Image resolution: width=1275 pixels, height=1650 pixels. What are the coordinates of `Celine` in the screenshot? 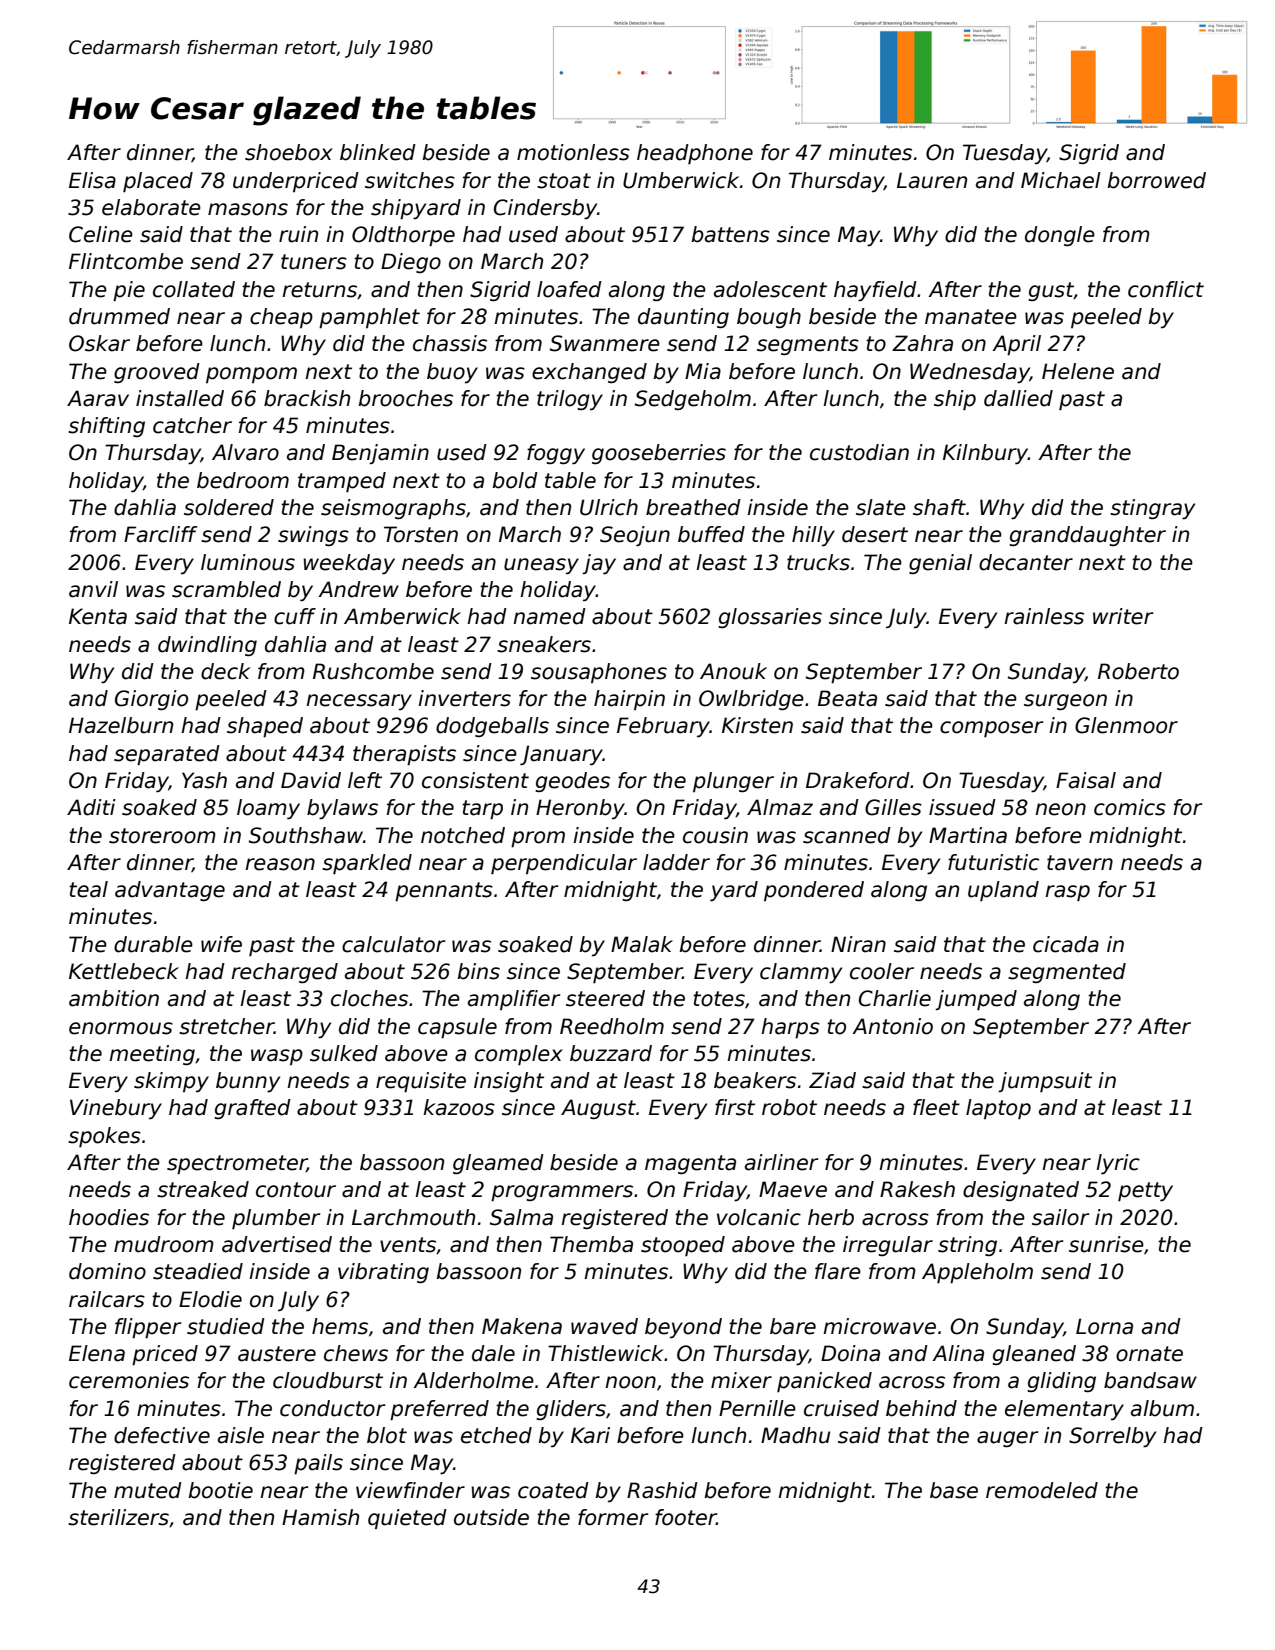 It's located at (101, 234).
